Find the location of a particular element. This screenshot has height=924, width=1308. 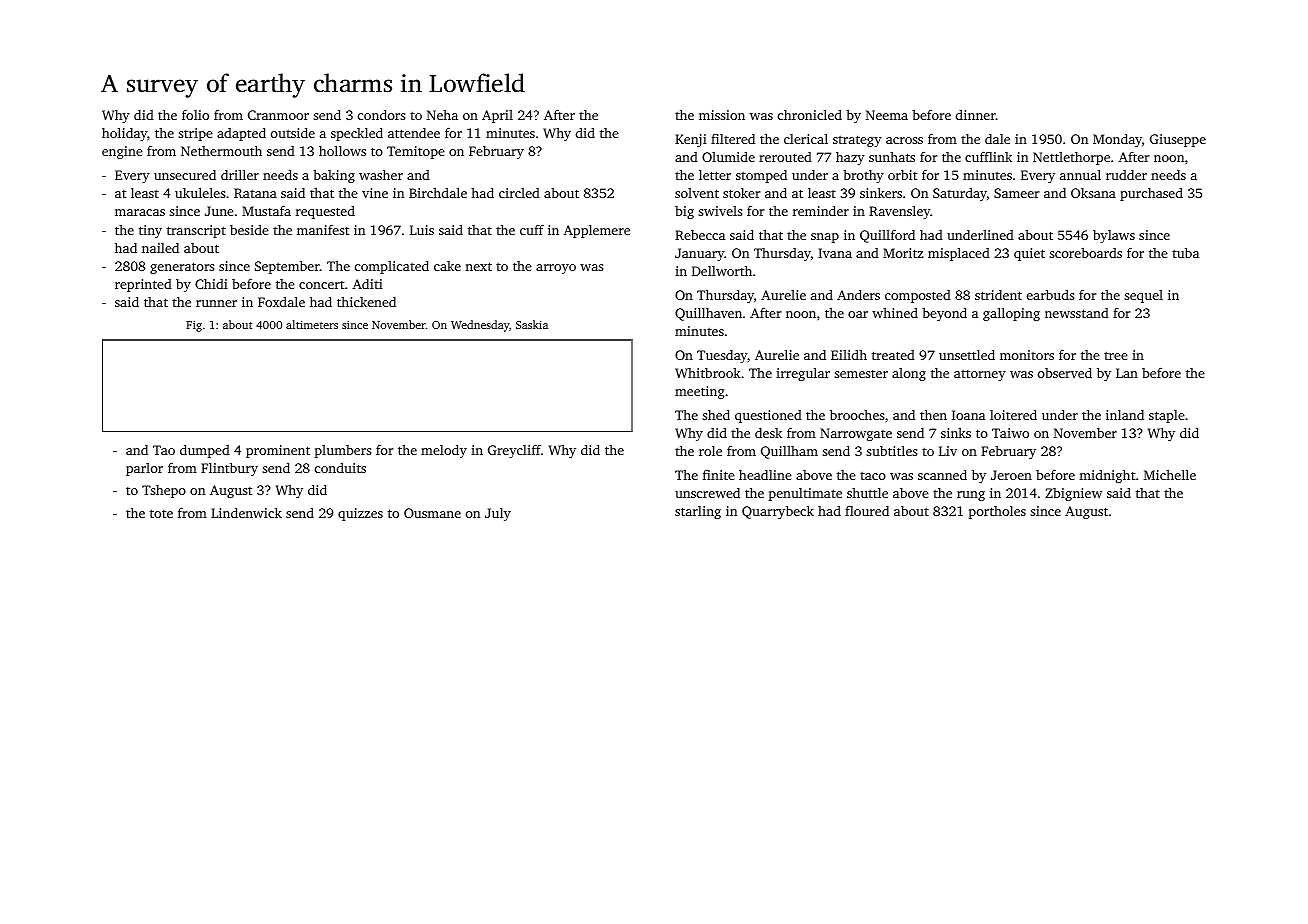

dumped is located at coordinates (205, 451).
